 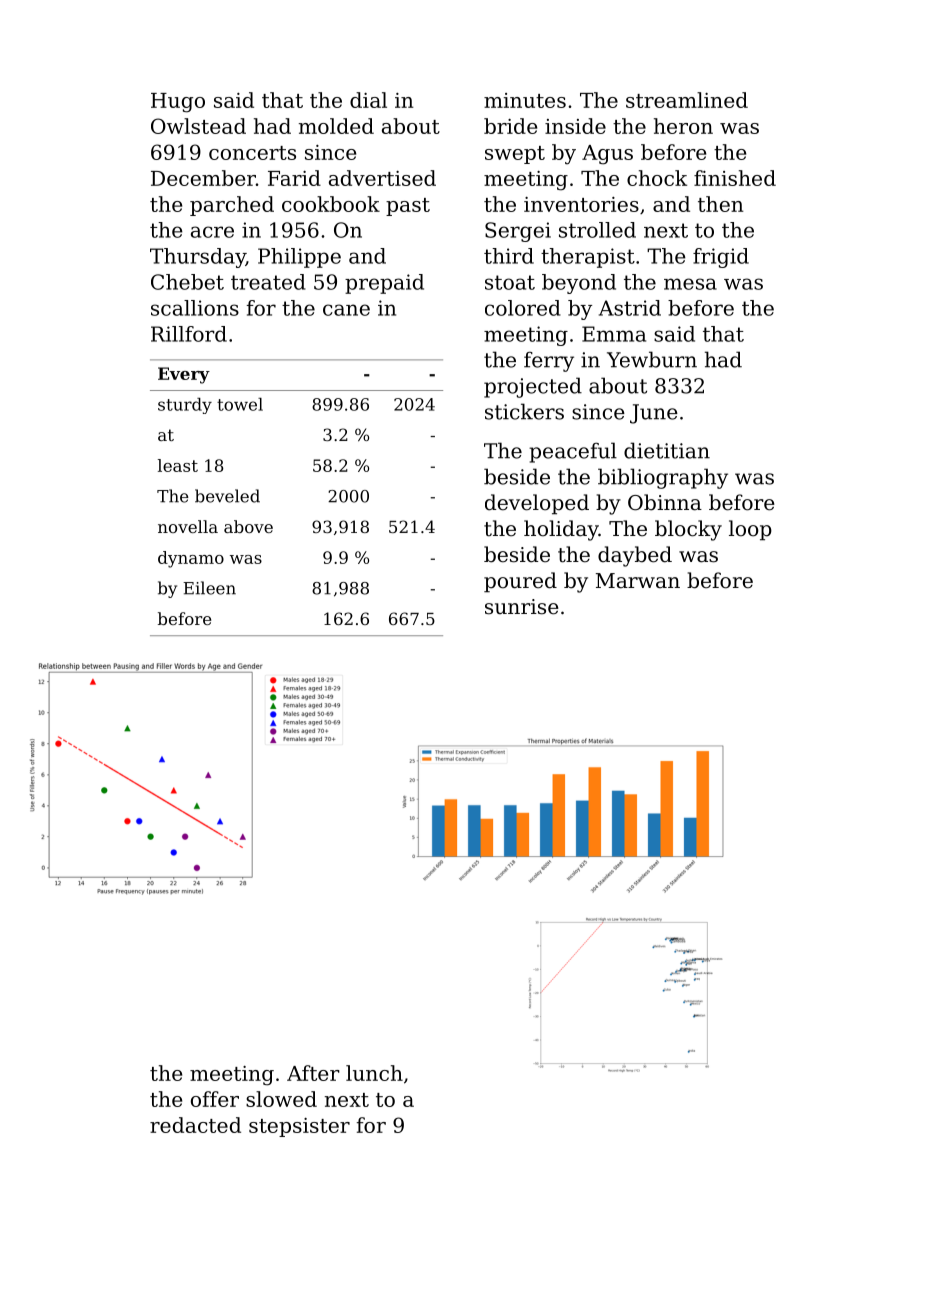 What do you see at coordinates (209, 588) in the document?
I see `Eileen` at bounding box center [209, 588].
